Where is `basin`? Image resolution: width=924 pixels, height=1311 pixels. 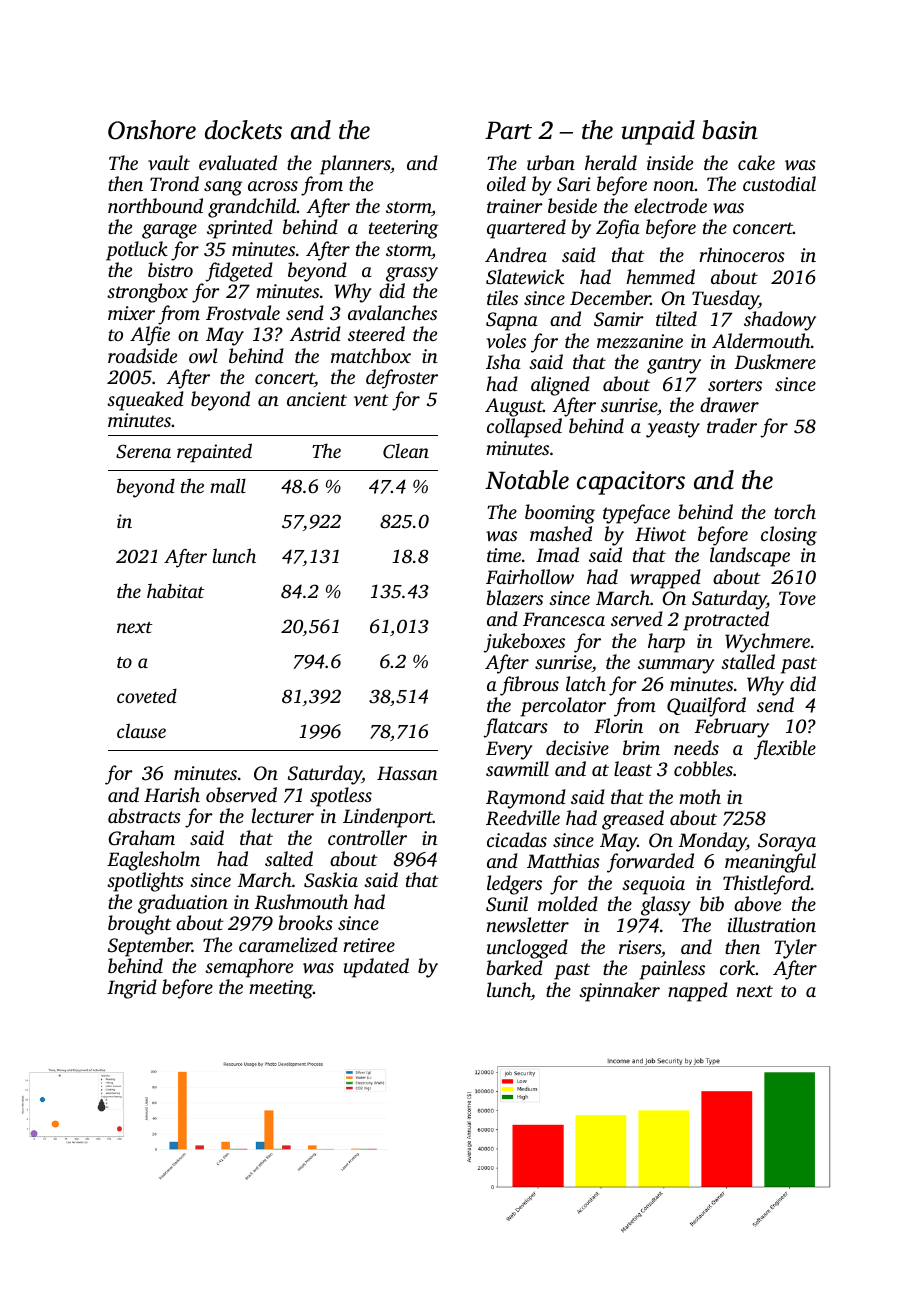 basin is located at coordinates (730, 130).
